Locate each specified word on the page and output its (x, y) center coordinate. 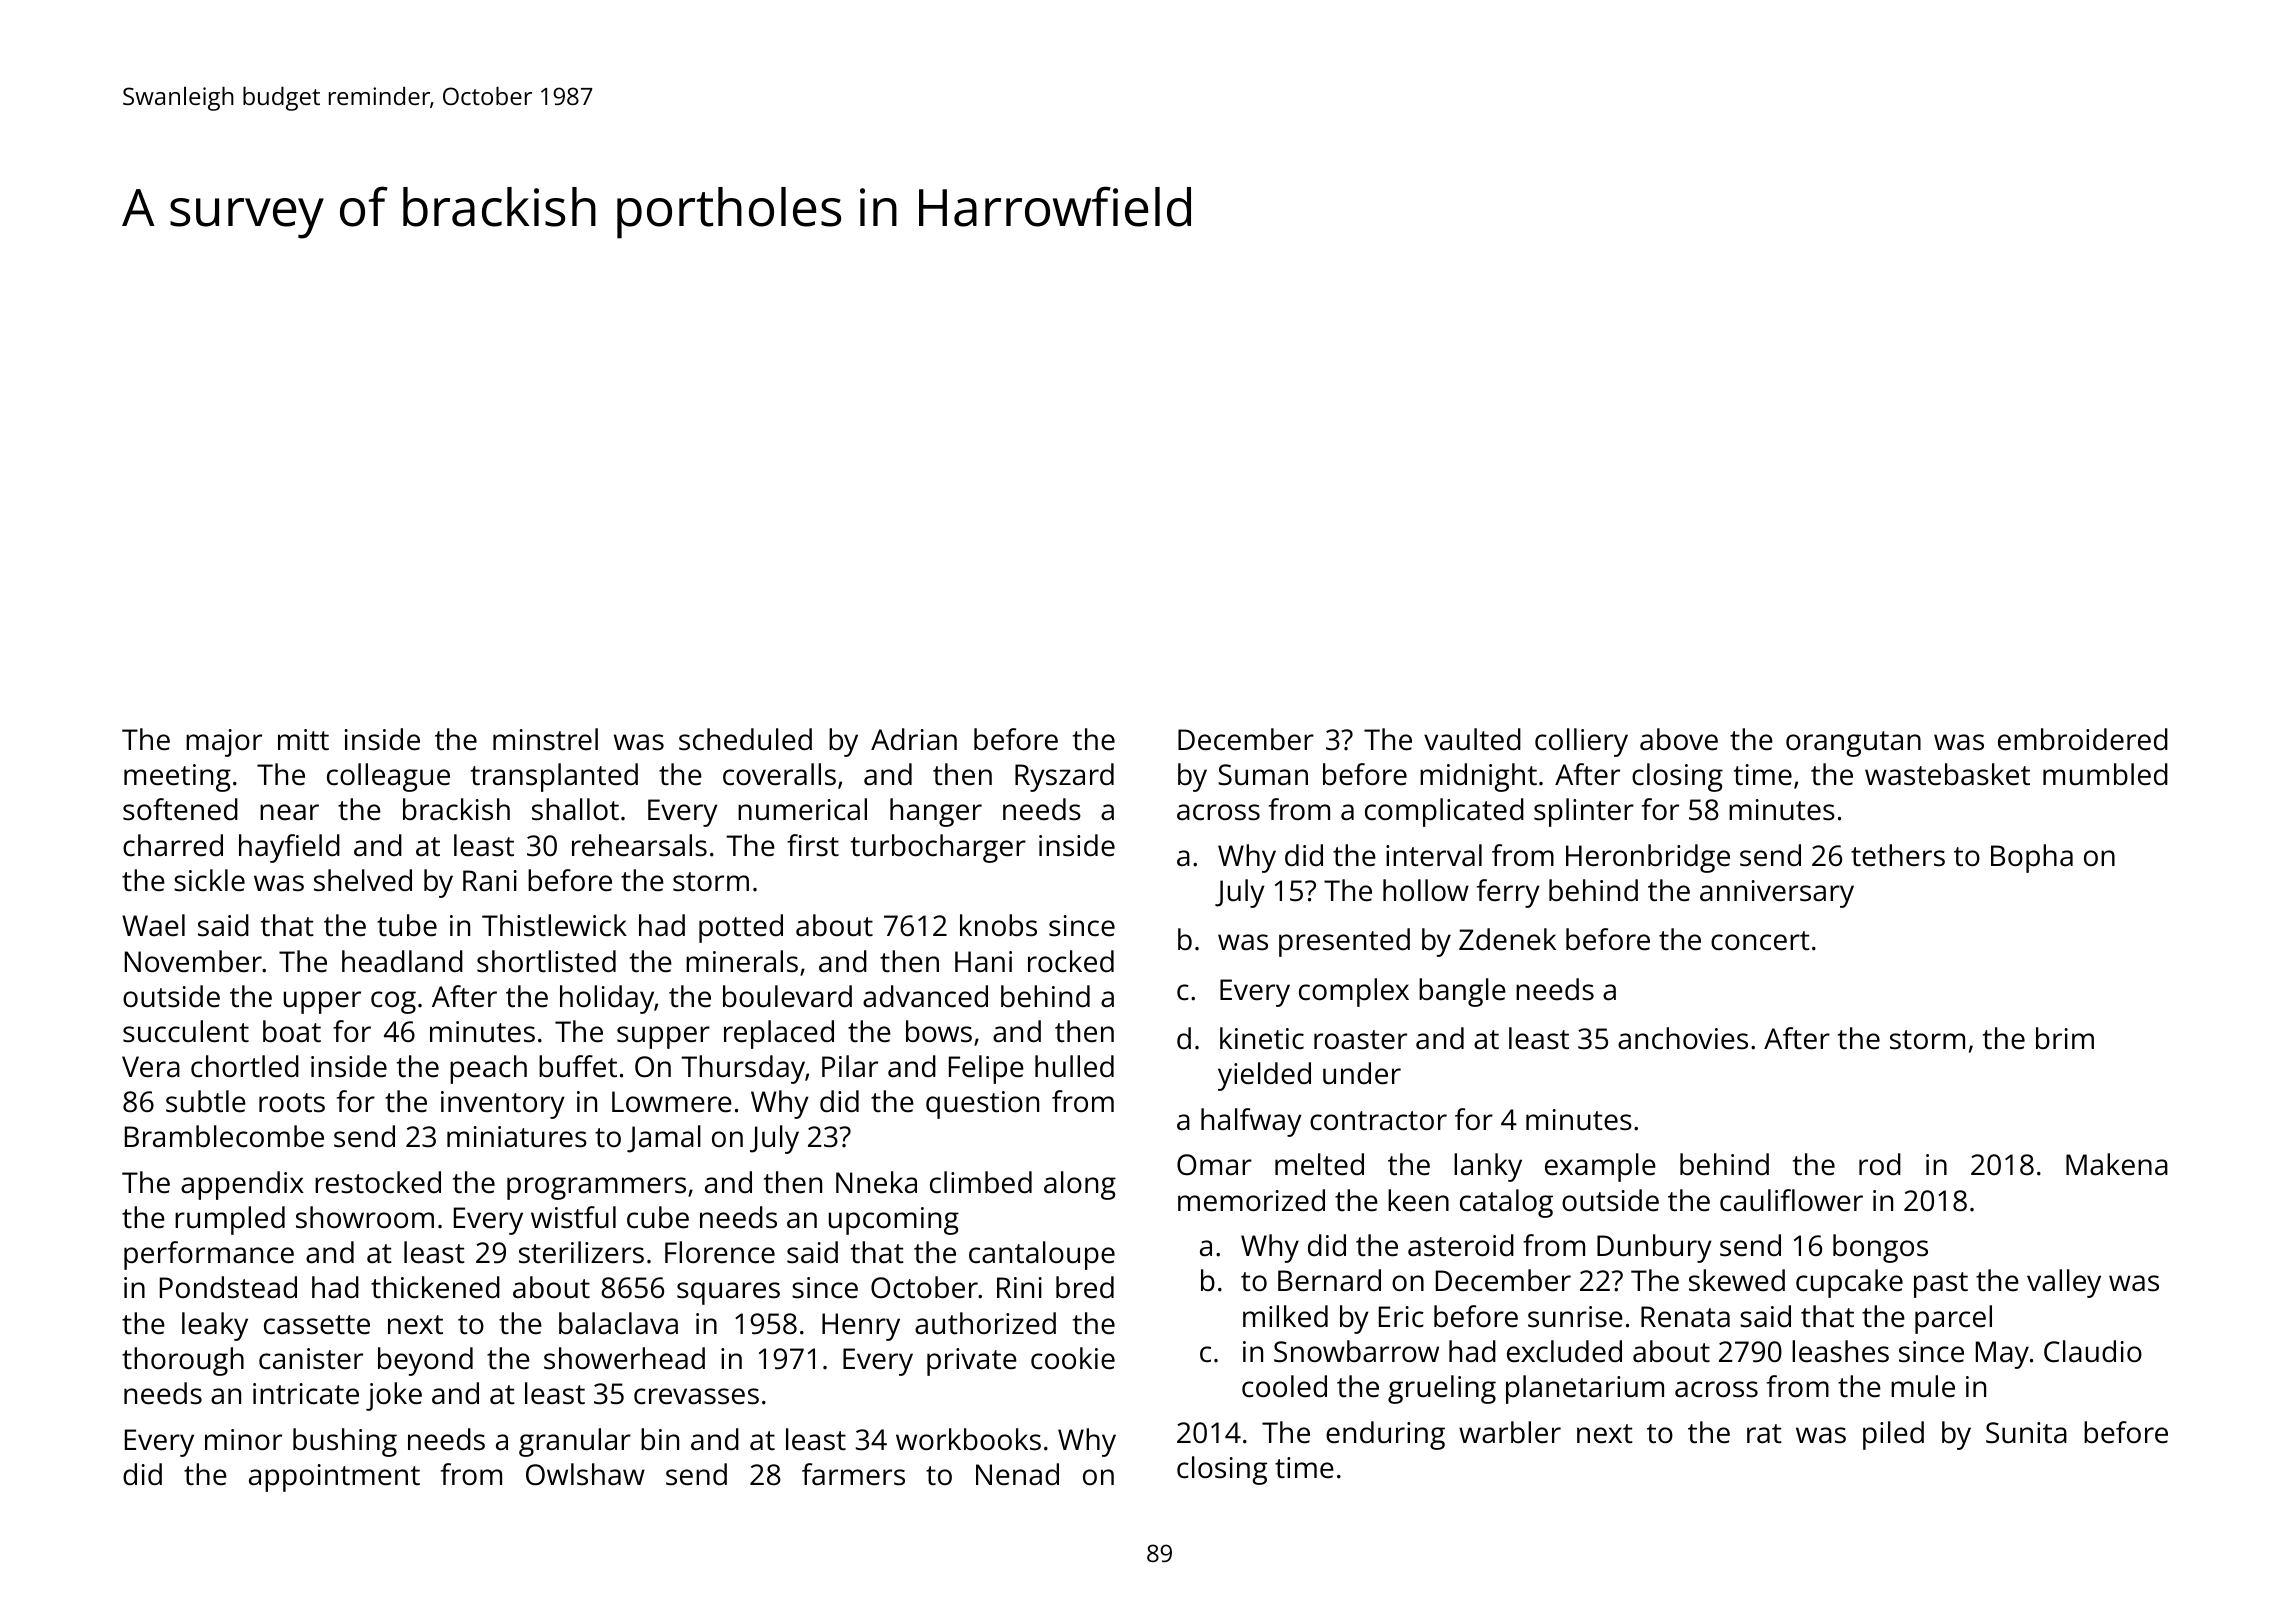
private (972, 1362)
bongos (1880, 1248)
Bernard (1329, 1280)
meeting (177, 778)
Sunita (2026, 1433)
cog (393, 1002)
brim (2065, 1038)
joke (394, 1396)
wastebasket (1947, 774)
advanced (925, 996)
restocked (378, 1182)
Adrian (914, 739)
